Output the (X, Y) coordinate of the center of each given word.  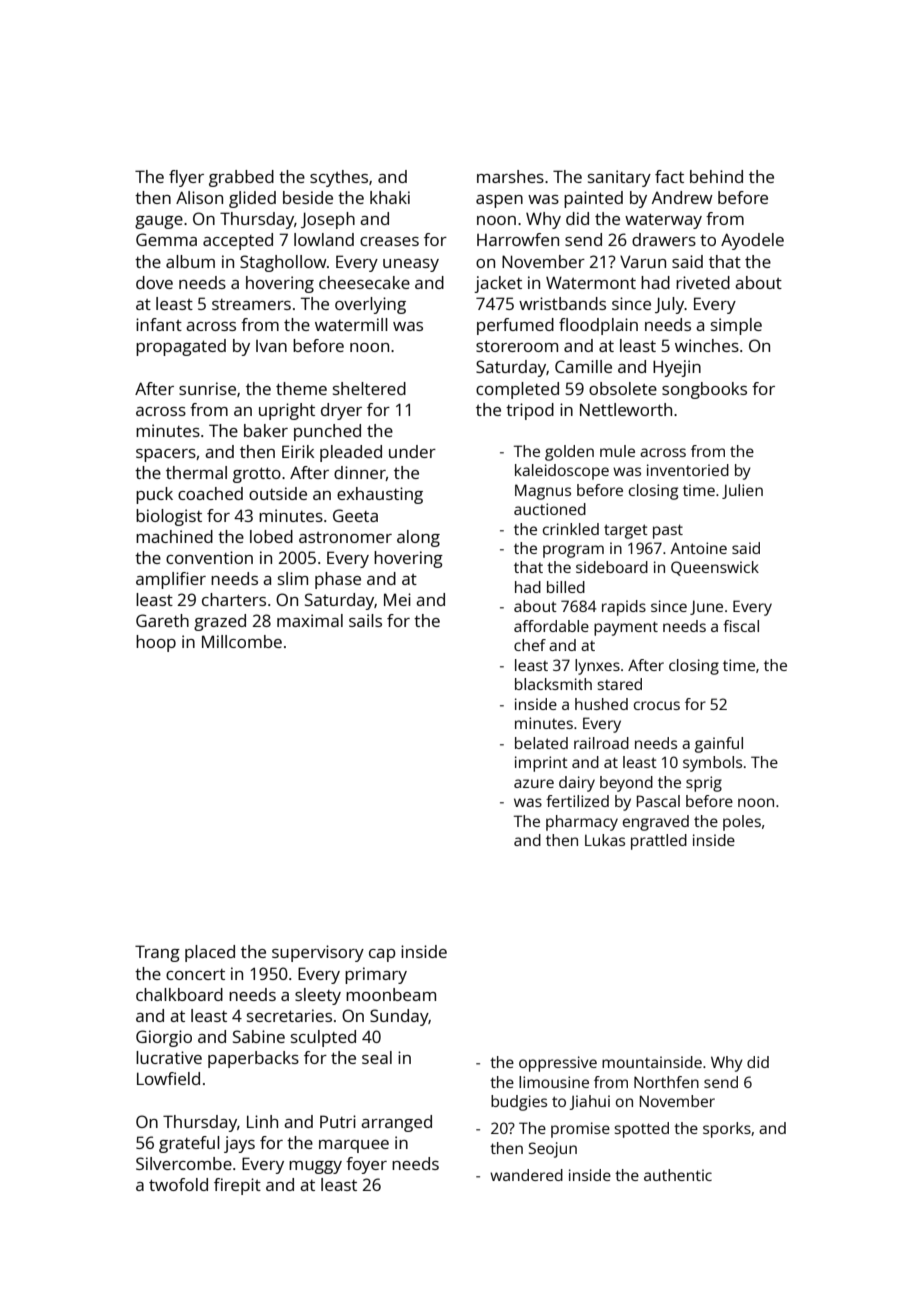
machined (174, 536)
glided (252, 199)
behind (716, 176)
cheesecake (364, 282)
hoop (156, 643)
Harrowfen (518, 239)
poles (742, 823)
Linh (262, 1121)
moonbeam (391, 994)
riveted (703, 282)
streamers (251, 304)
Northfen (666, 1082)
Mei (397, 599)
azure (534, 783)
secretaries (289, 1015)
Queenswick (715, 568)
